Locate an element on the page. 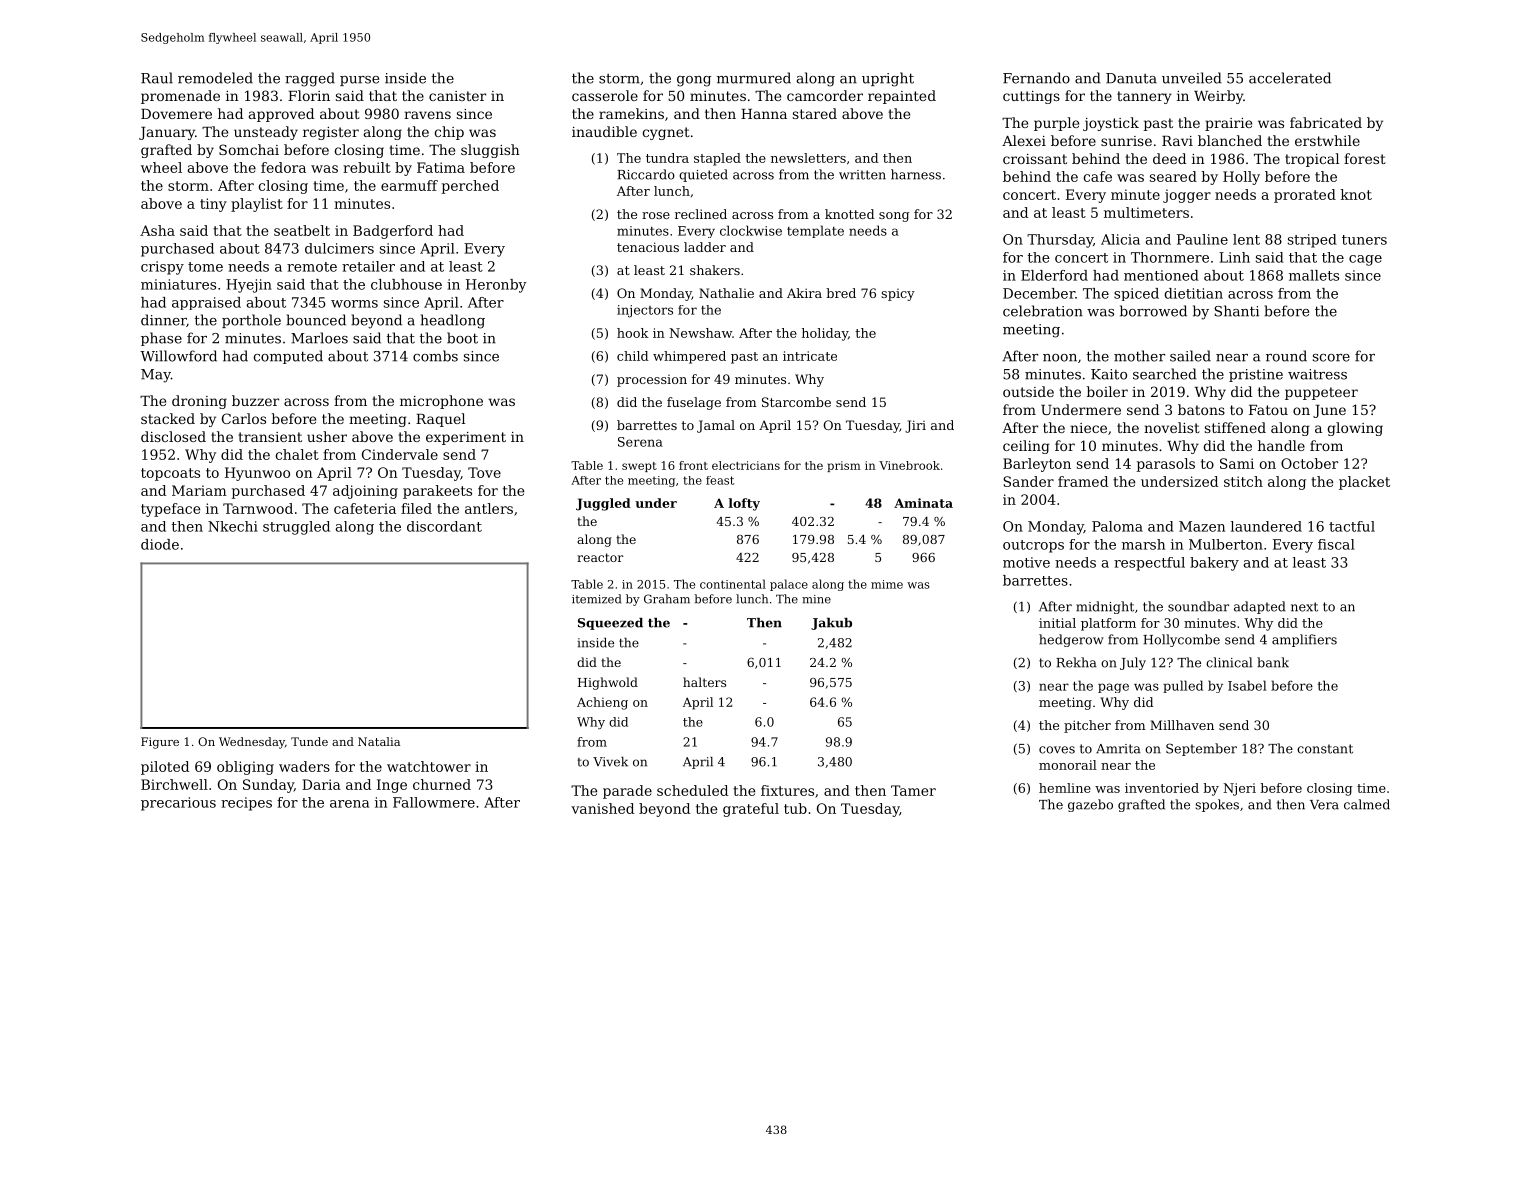 This document has height=1183, width=1531. reactor is located at coordinates (600, 557).
